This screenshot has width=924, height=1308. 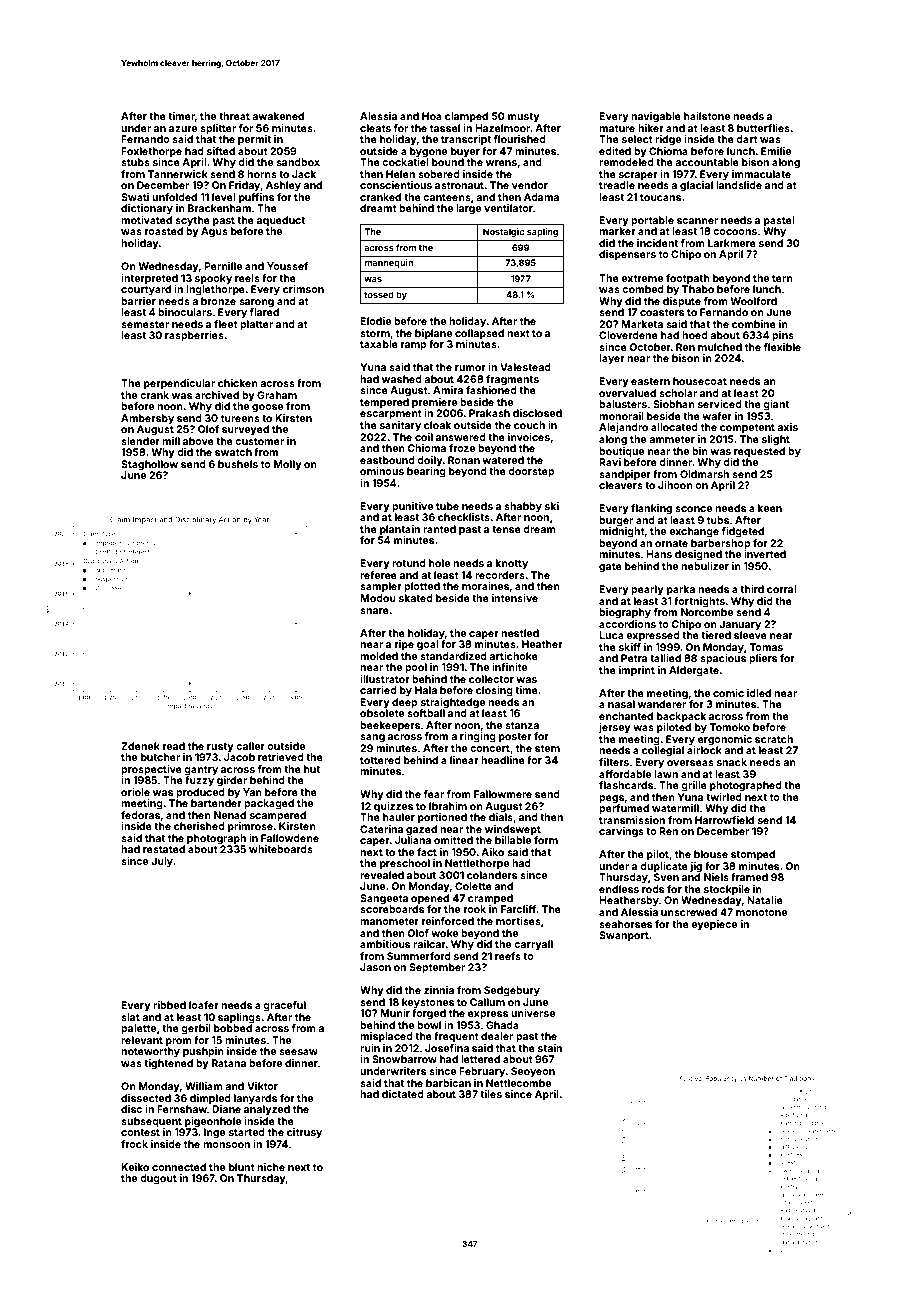 What do you see at coordinates (506, 529) in the screenshot?
I see `tense` at bounding box center [506, 529].
